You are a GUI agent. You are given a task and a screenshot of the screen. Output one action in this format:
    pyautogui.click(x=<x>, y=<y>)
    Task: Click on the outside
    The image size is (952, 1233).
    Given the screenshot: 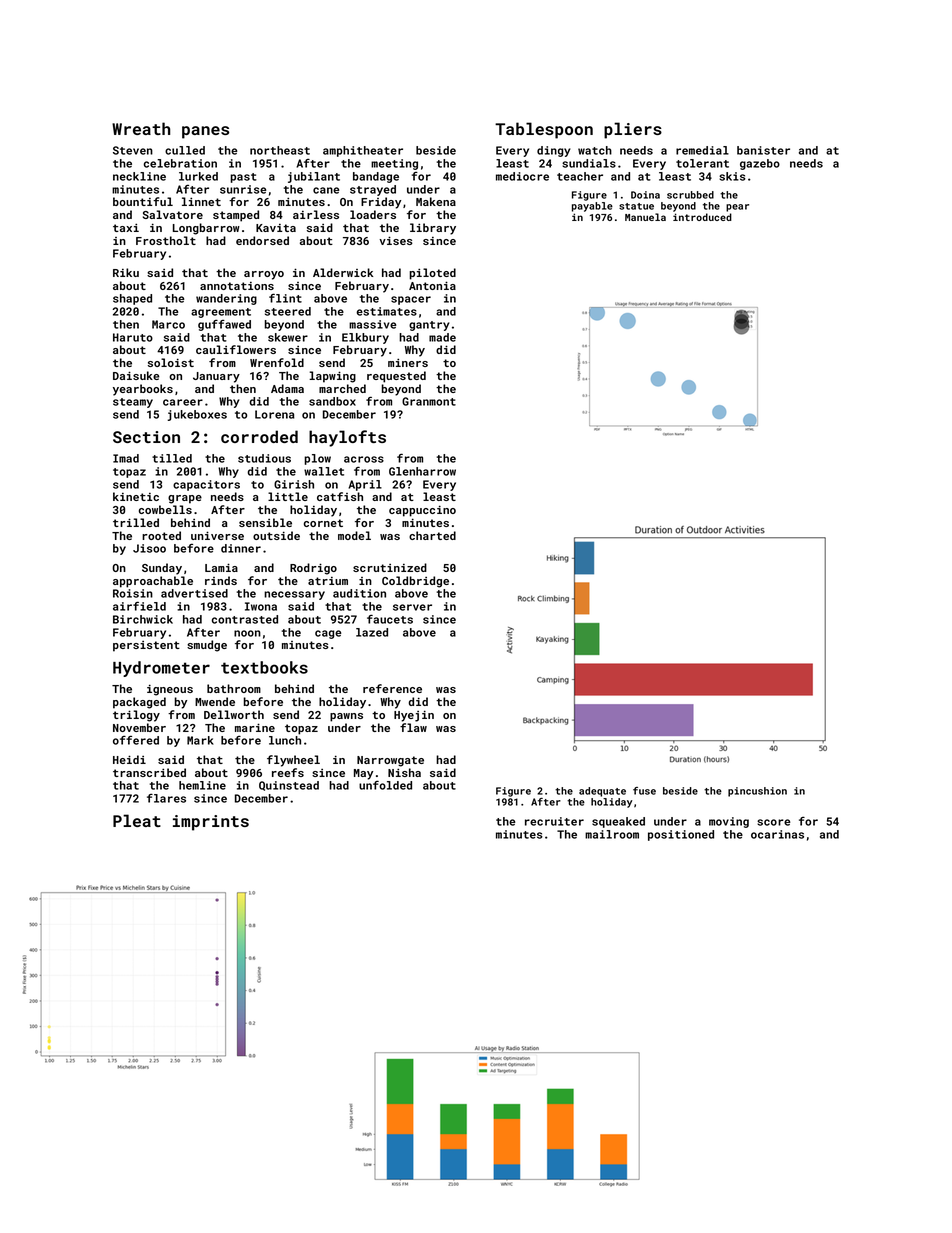 What is the action you would take?
    pyautogui.click(x=276, y=535)
